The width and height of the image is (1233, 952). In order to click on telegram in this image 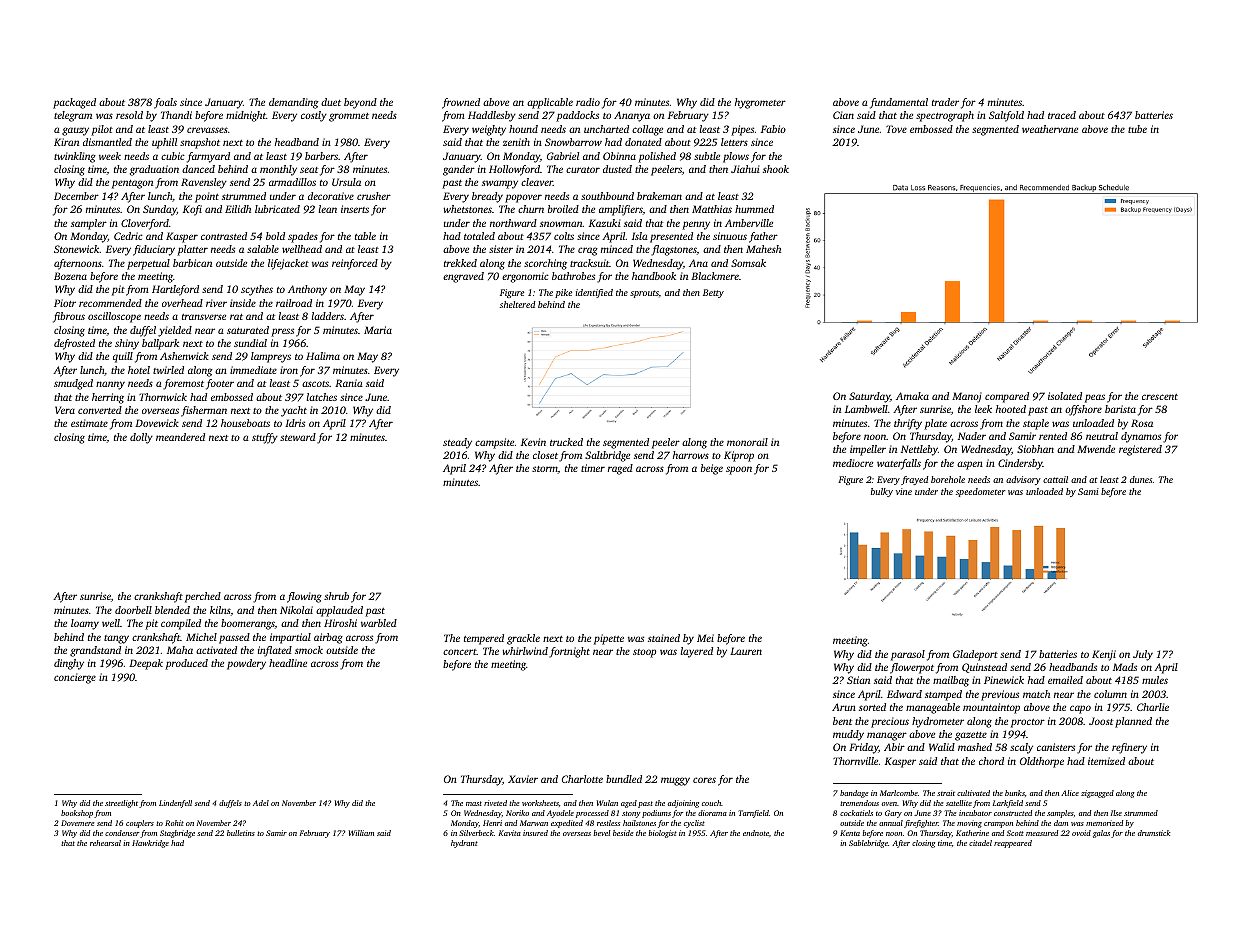, I will do `click(73, 116)`.
